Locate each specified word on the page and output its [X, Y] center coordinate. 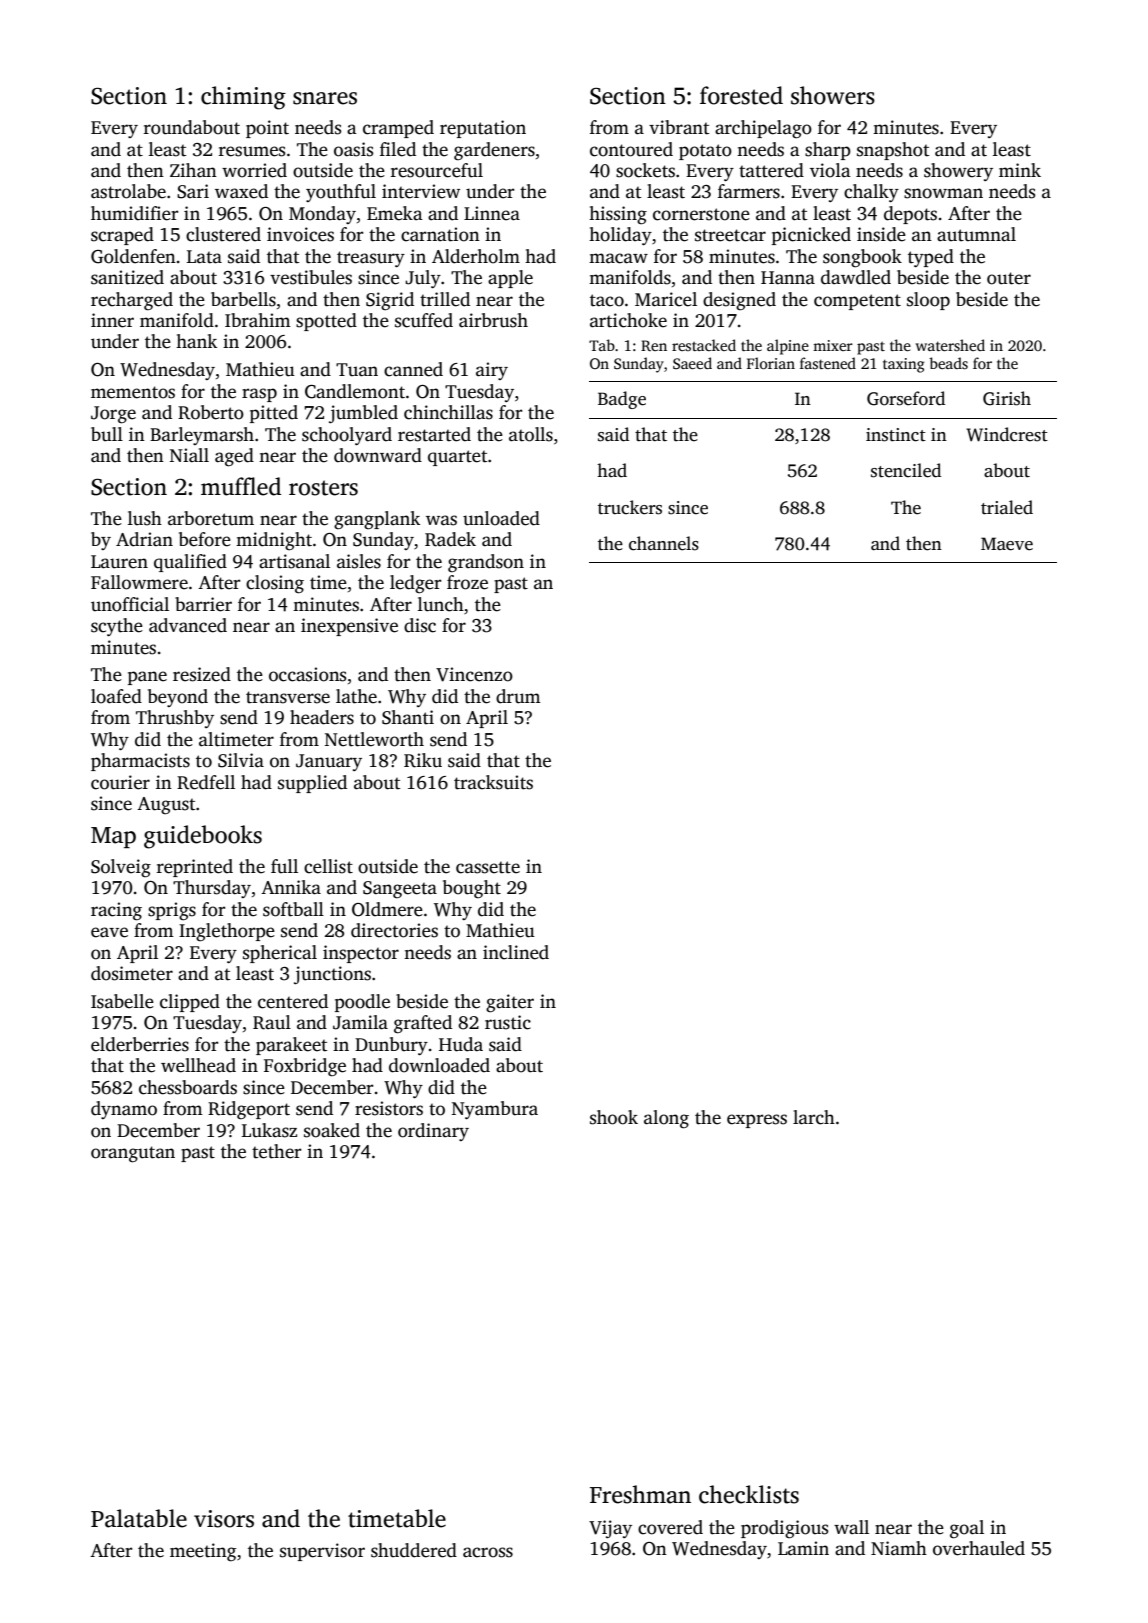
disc [420, 625]
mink [1020, 170]
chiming [243, 98]
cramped [398, 129]
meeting [203, 1552]
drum [518, 696]
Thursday [212, 889]
